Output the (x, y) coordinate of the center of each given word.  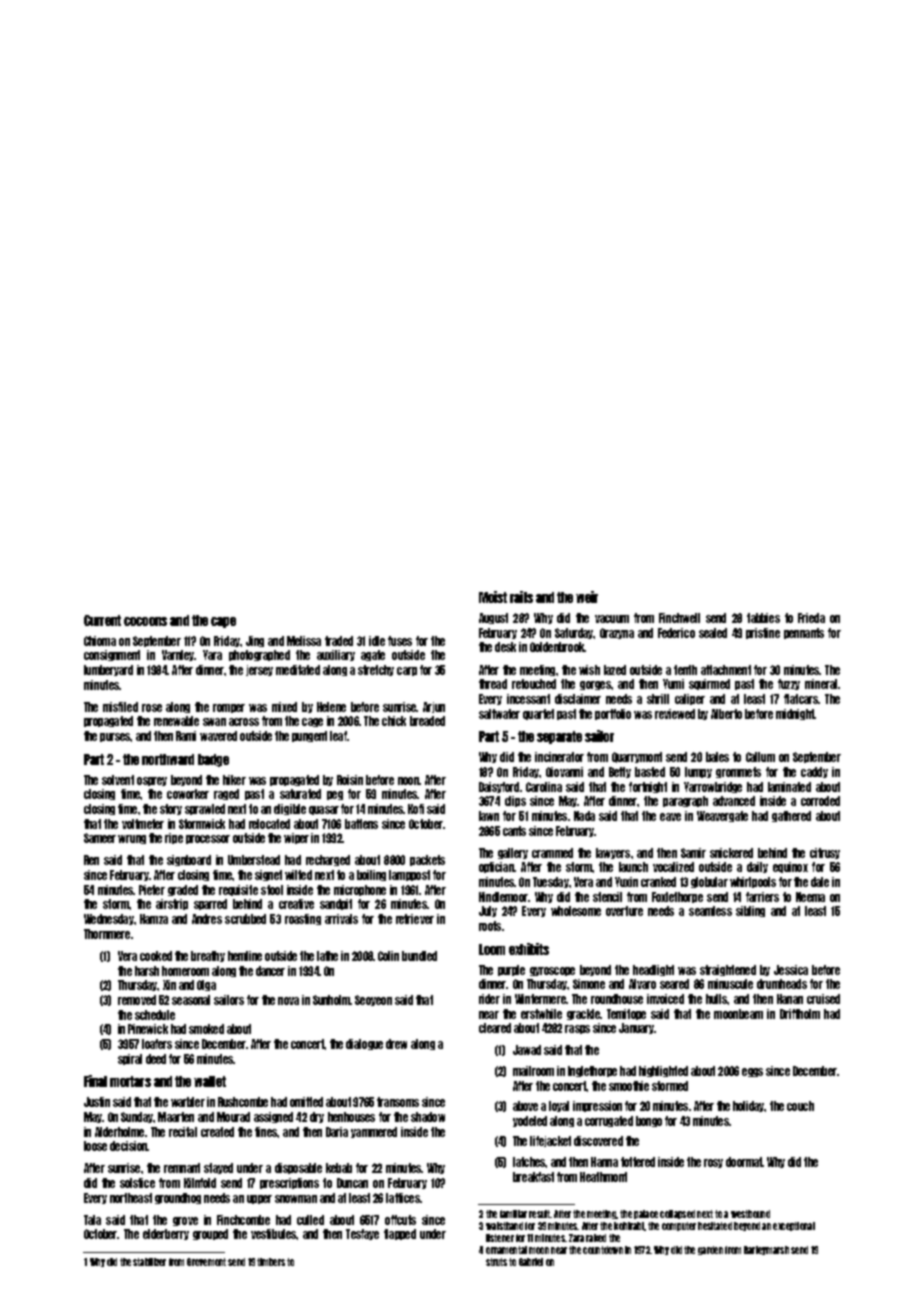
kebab (339, 1168)
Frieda (811, 618)
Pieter (152, 890)
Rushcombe (243, 1102)
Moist (493, 597)
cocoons (145, 621)
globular (709, 882)
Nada (584, 816)
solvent (118, 780)
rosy (713, 1163)
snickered (731, 853)
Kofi (416, 809)
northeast (131, 1198)
